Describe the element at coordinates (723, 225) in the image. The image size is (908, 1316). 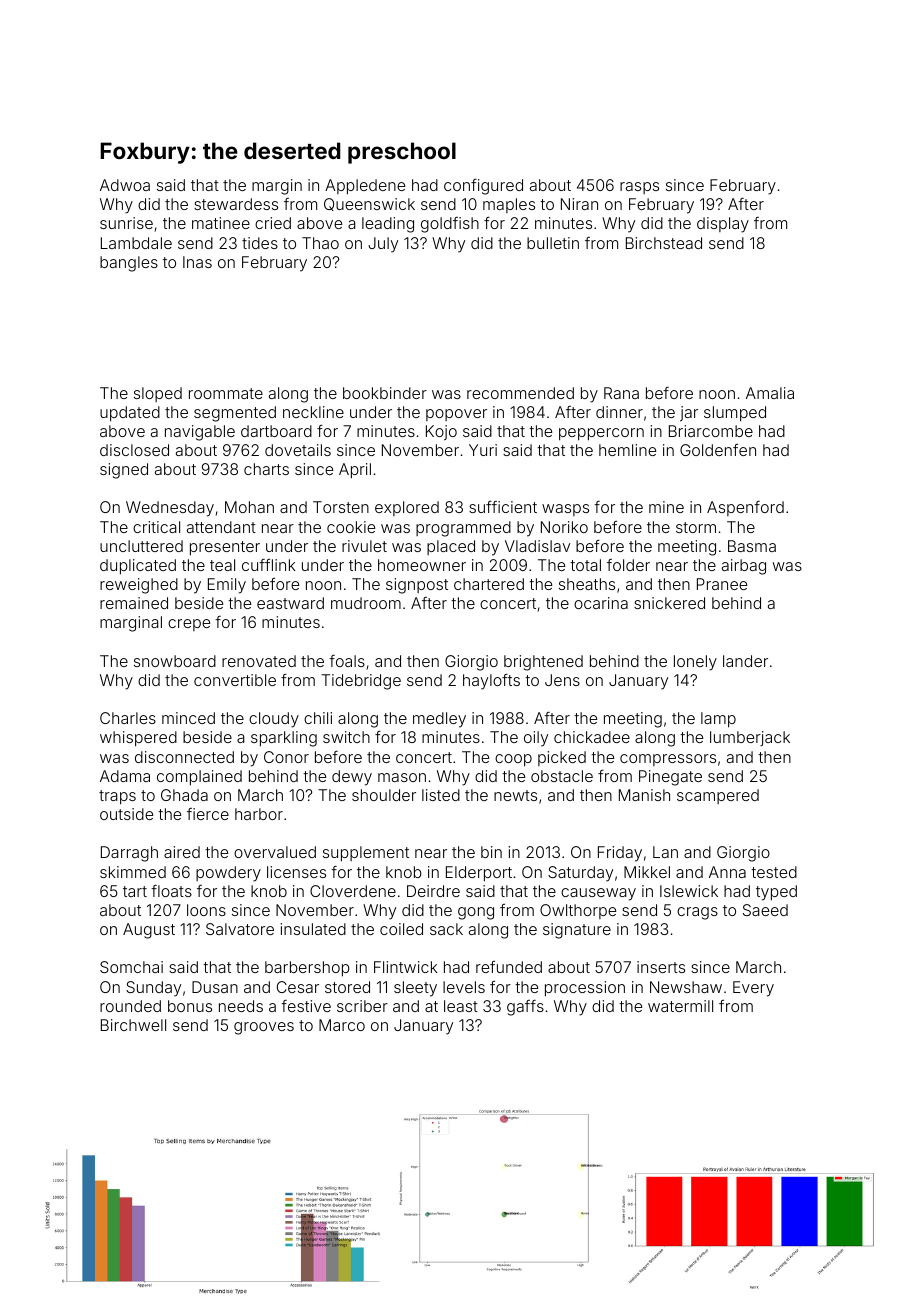
I see `display` at that location.
